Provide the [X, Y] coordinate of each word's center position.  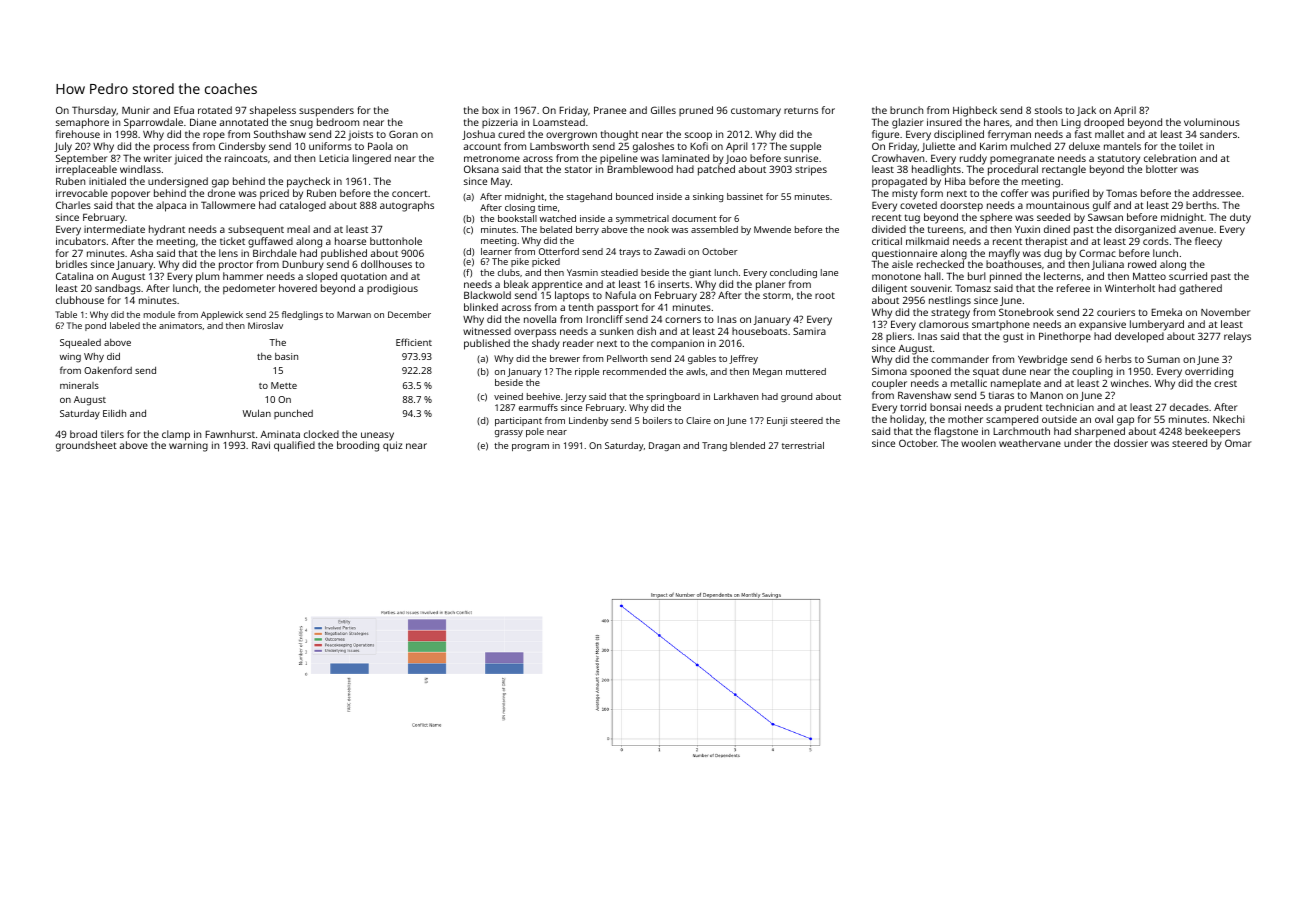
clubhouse [80, 300]
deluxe [1084, 146]
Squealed [80, 344]
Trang [714, 446]
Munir [136, 110]
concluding [793, 273]
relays [1237, 337]
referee [1073, 288]
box [490, 110]
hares [997, 122]
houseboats [759, 331]
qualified [294, 446]
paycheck [308, 182]
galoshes [653, 147]
